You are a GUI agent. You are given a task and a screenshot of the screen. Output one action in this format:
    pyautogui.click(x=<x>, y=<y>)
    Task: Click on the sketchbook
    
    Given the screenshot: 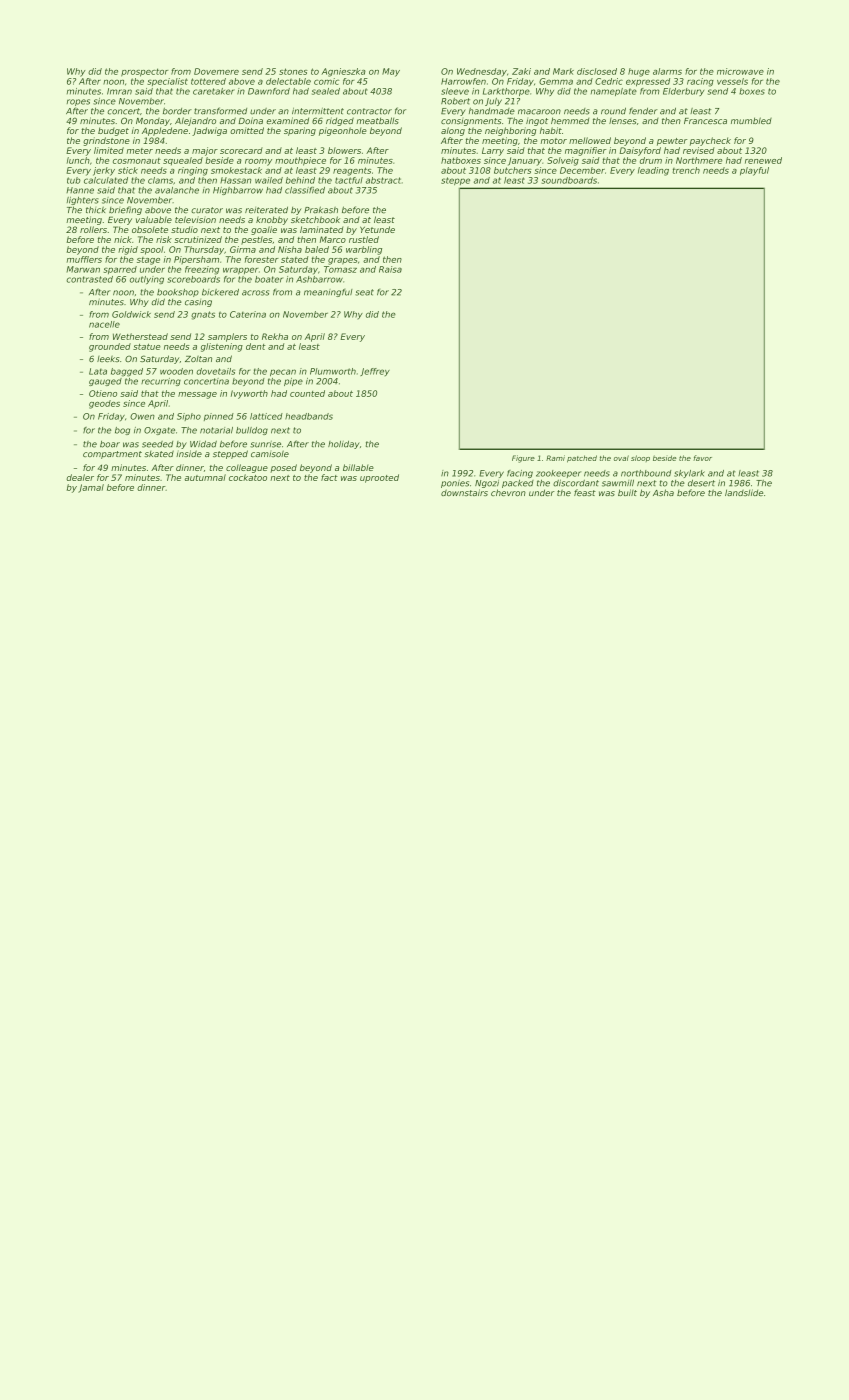 What is the action you would take?
    pyautogui.click(x=315, y=219)
